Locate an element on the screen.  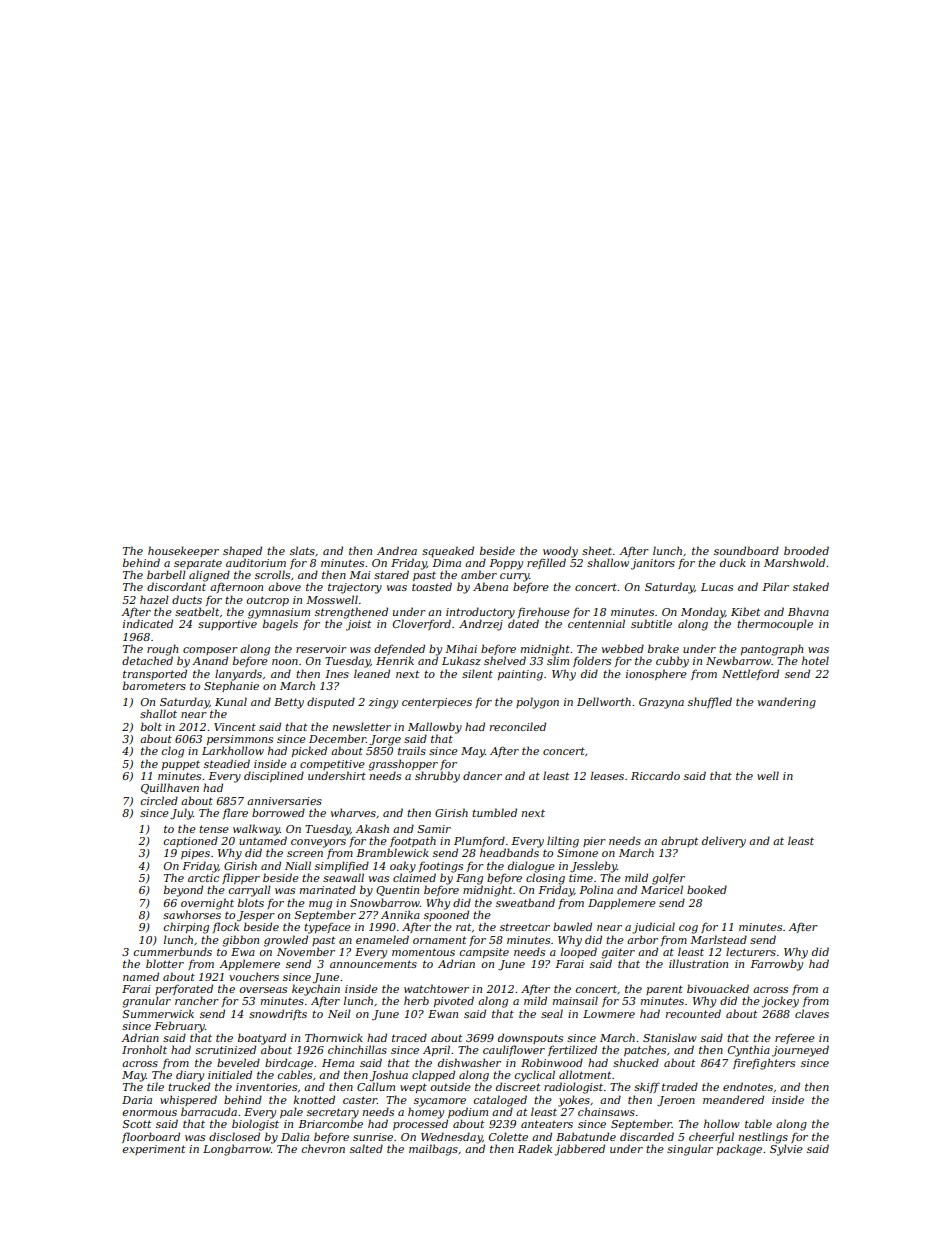
looped is located at coordinates (579, 952).
